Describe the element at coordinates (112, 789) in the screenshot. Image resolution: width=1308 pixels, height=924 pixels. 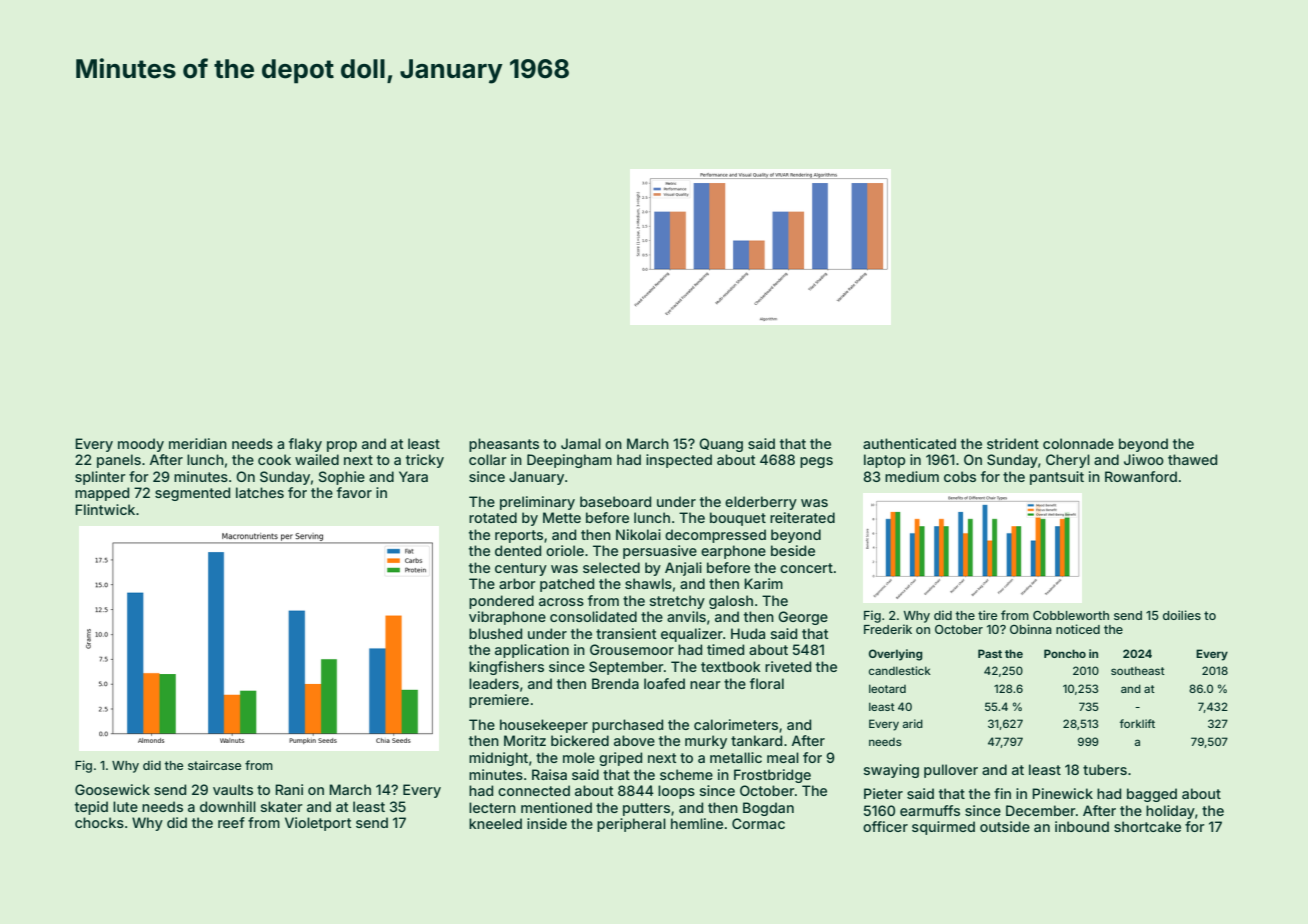
I see `Goosewick` at that location.
